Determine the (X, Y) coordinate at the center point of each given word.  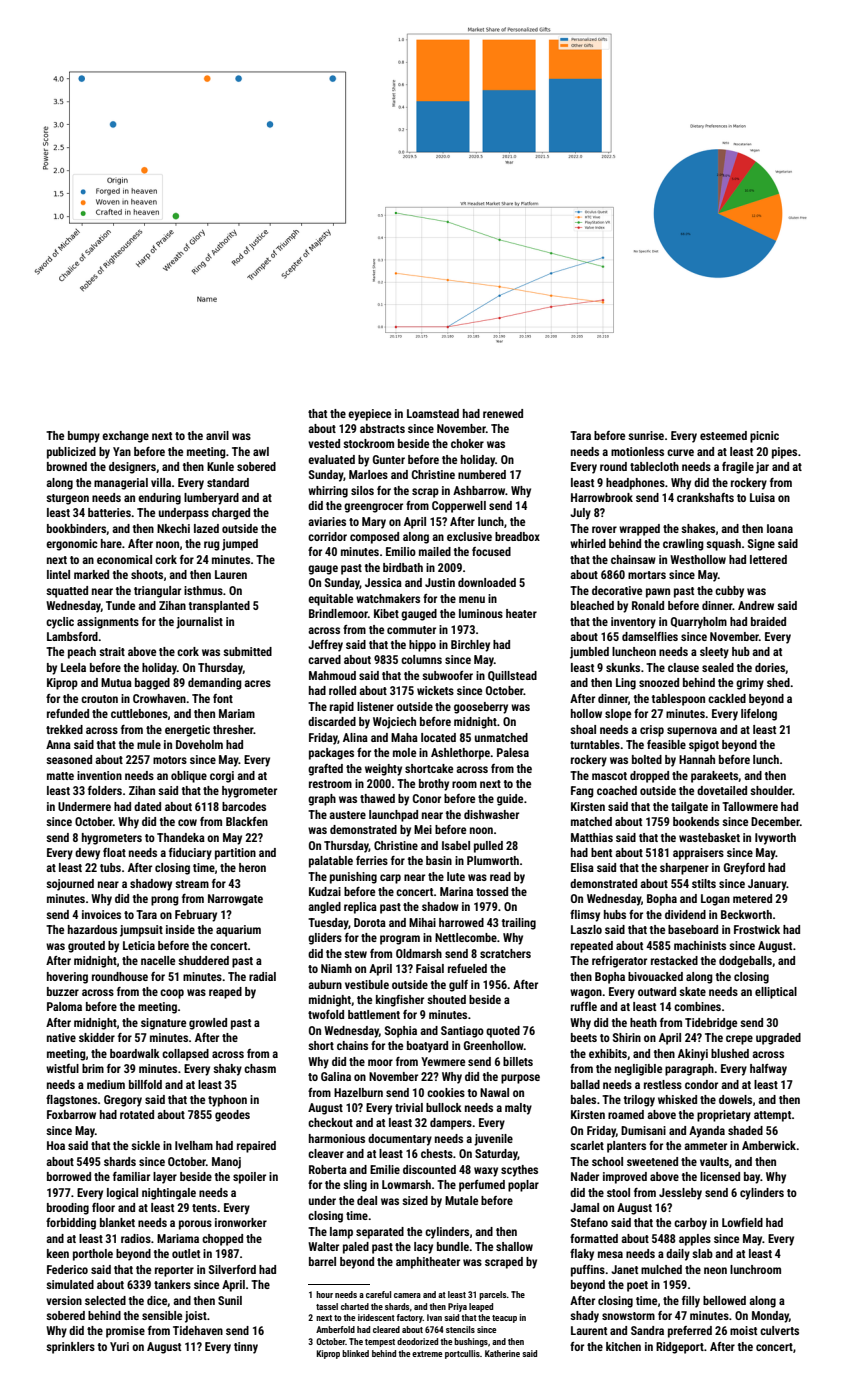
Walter (323, 1246)
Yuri (119, 1346)
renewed (503, 413)
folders (105, 790)
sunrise (646, 435)
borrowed (69, 1176)
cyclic (60, 623)
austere (347, 815)
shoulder (771, 790)
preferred (690, 1332)
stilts (704, 883)
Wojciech (394, 723)
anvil (217, 435)
